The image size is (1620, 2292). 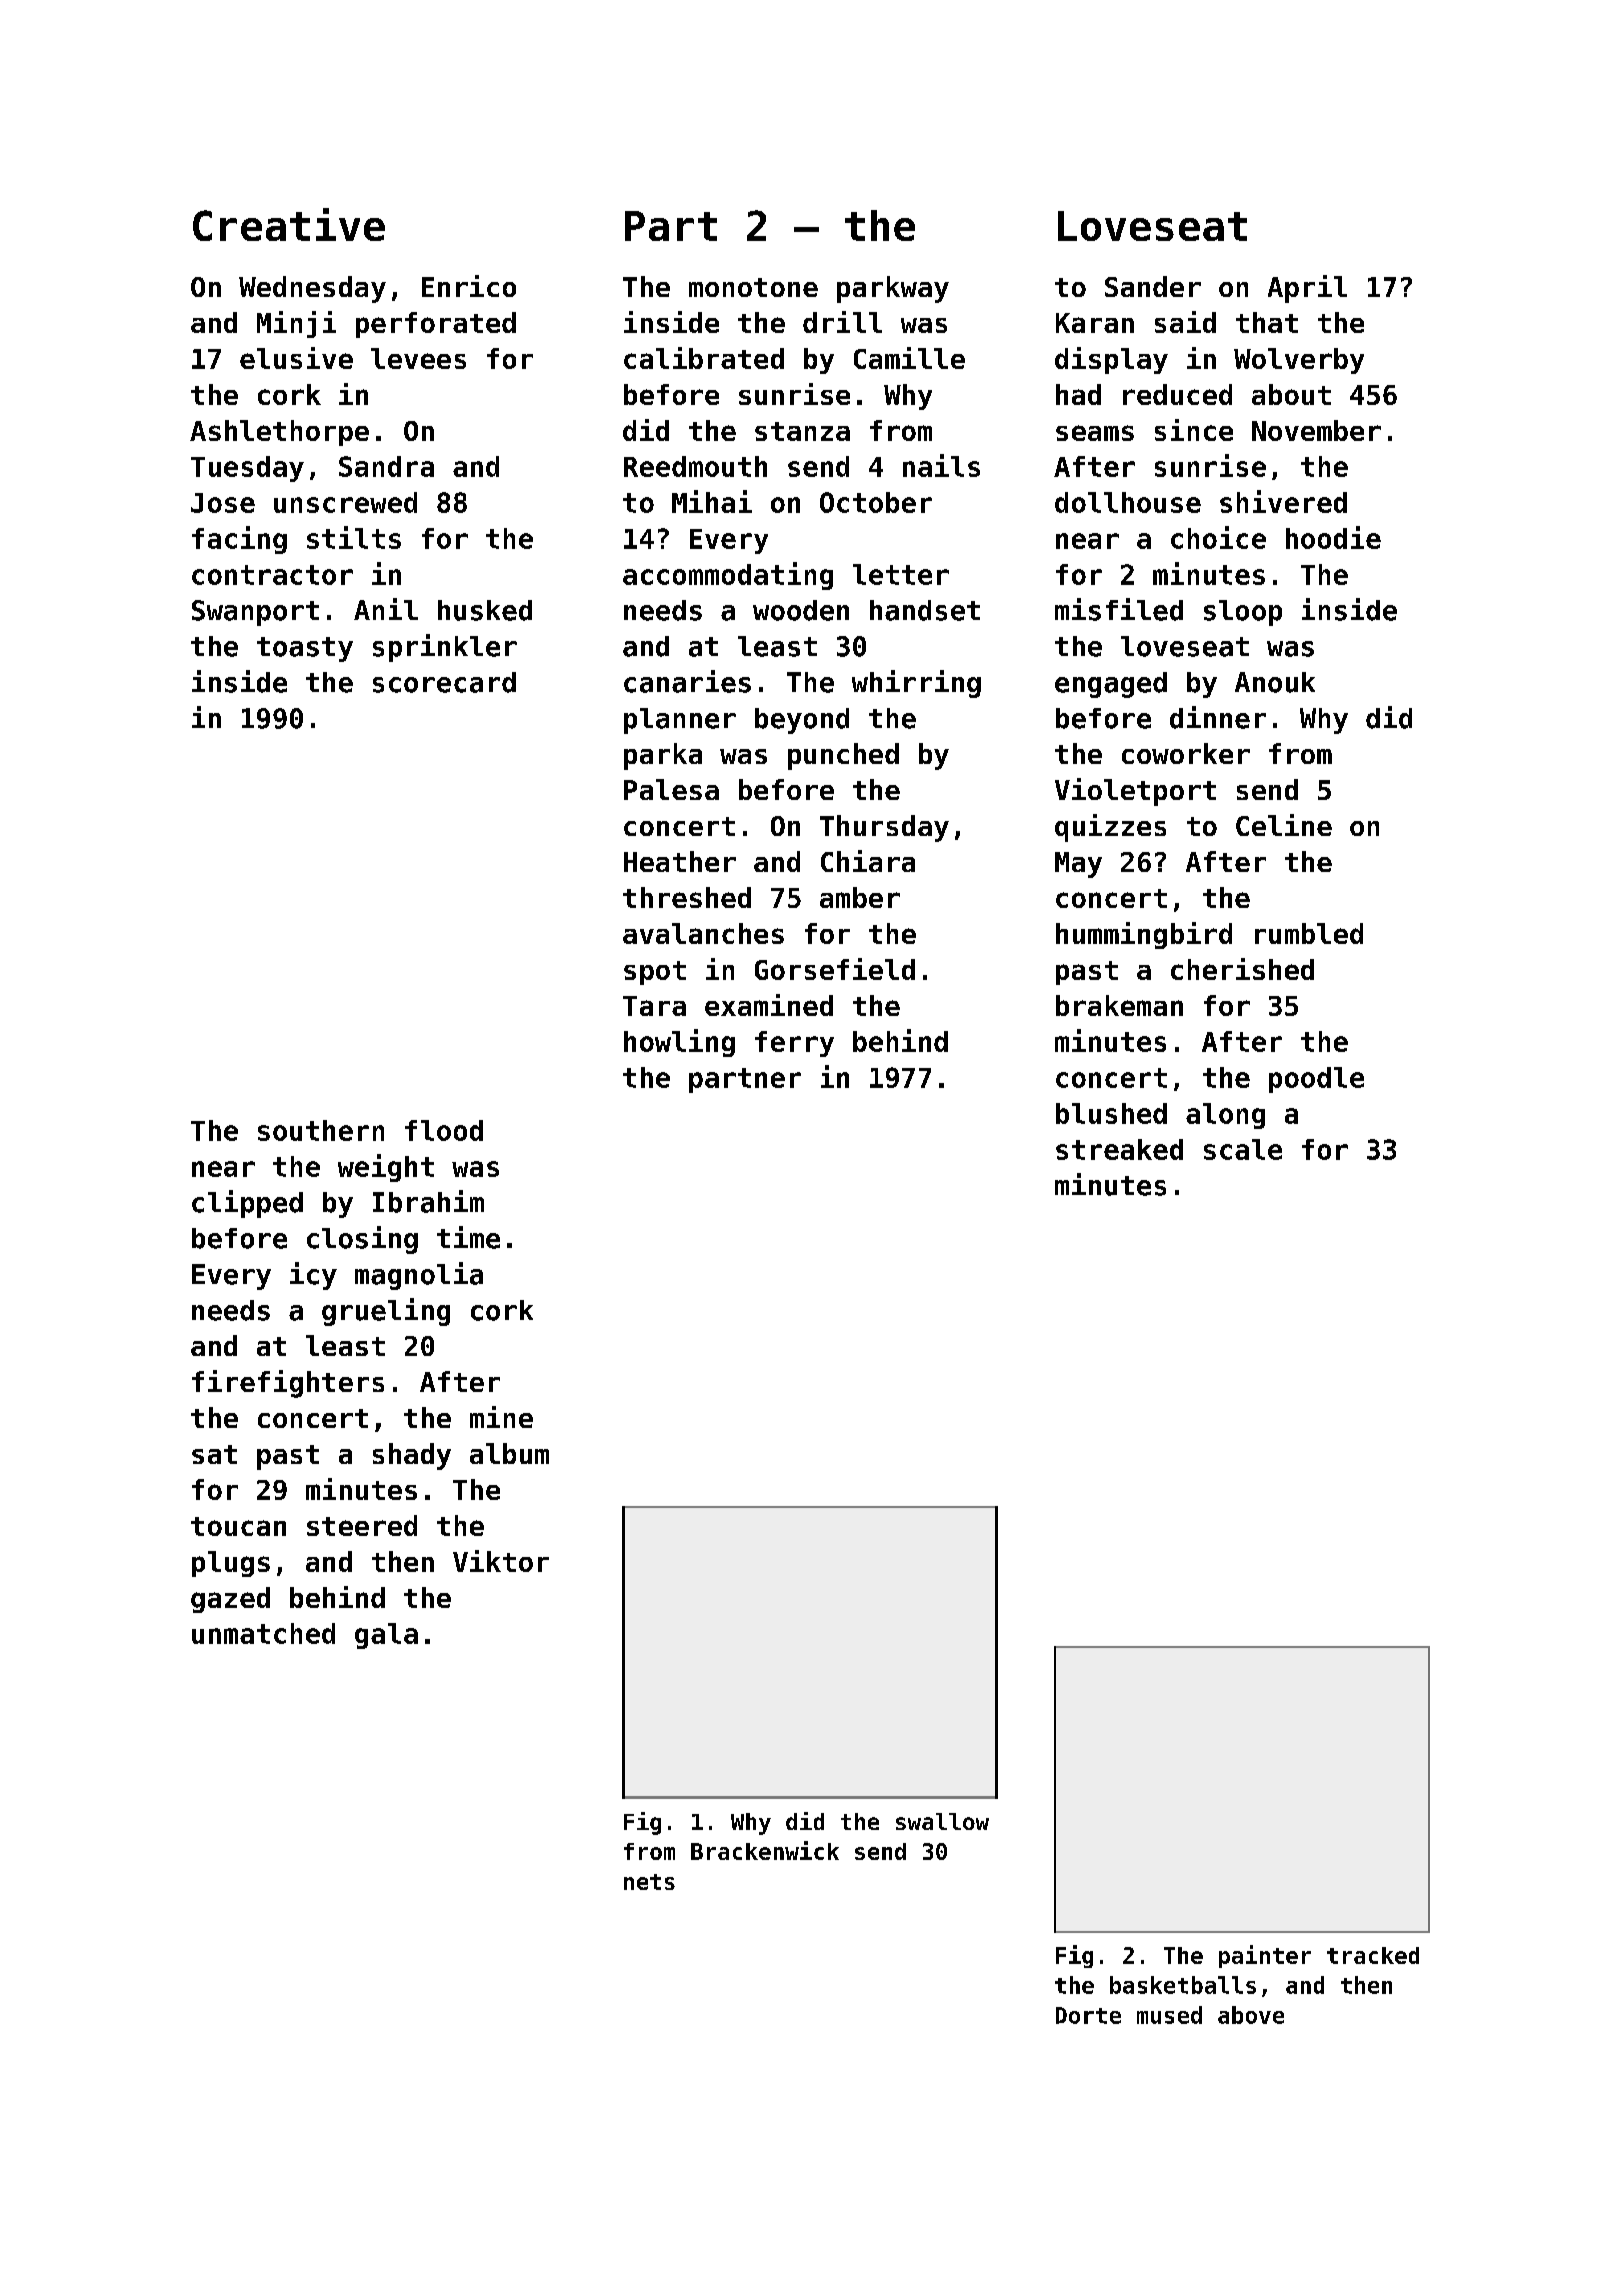 What do you see at coordinates (765, 1850) in the screenshot?
I see `Brackenwick` at bounding box center [765, 1850].
